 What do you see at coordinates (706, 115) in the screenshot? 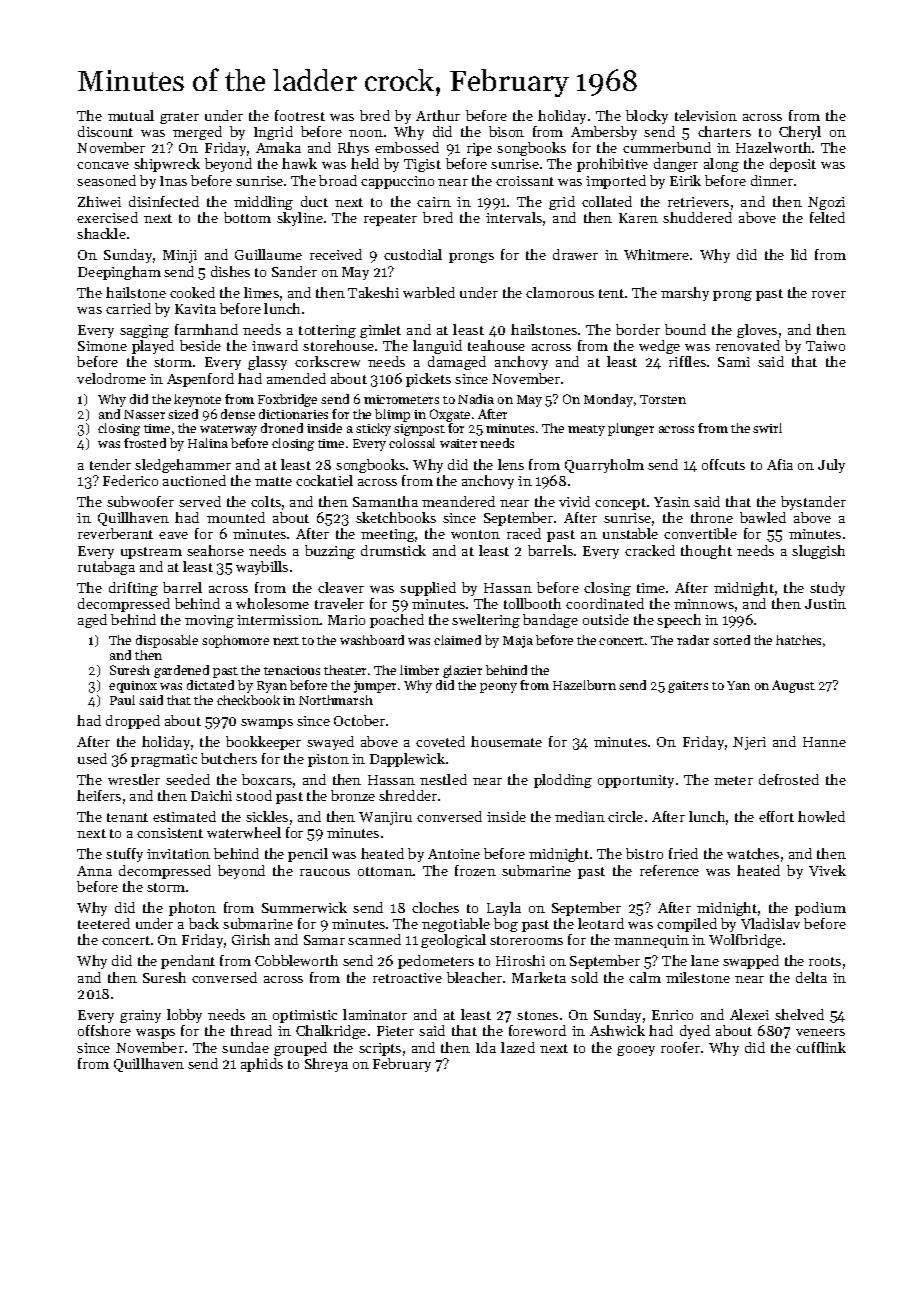
I see `television` at bounding box center [706, 115].
